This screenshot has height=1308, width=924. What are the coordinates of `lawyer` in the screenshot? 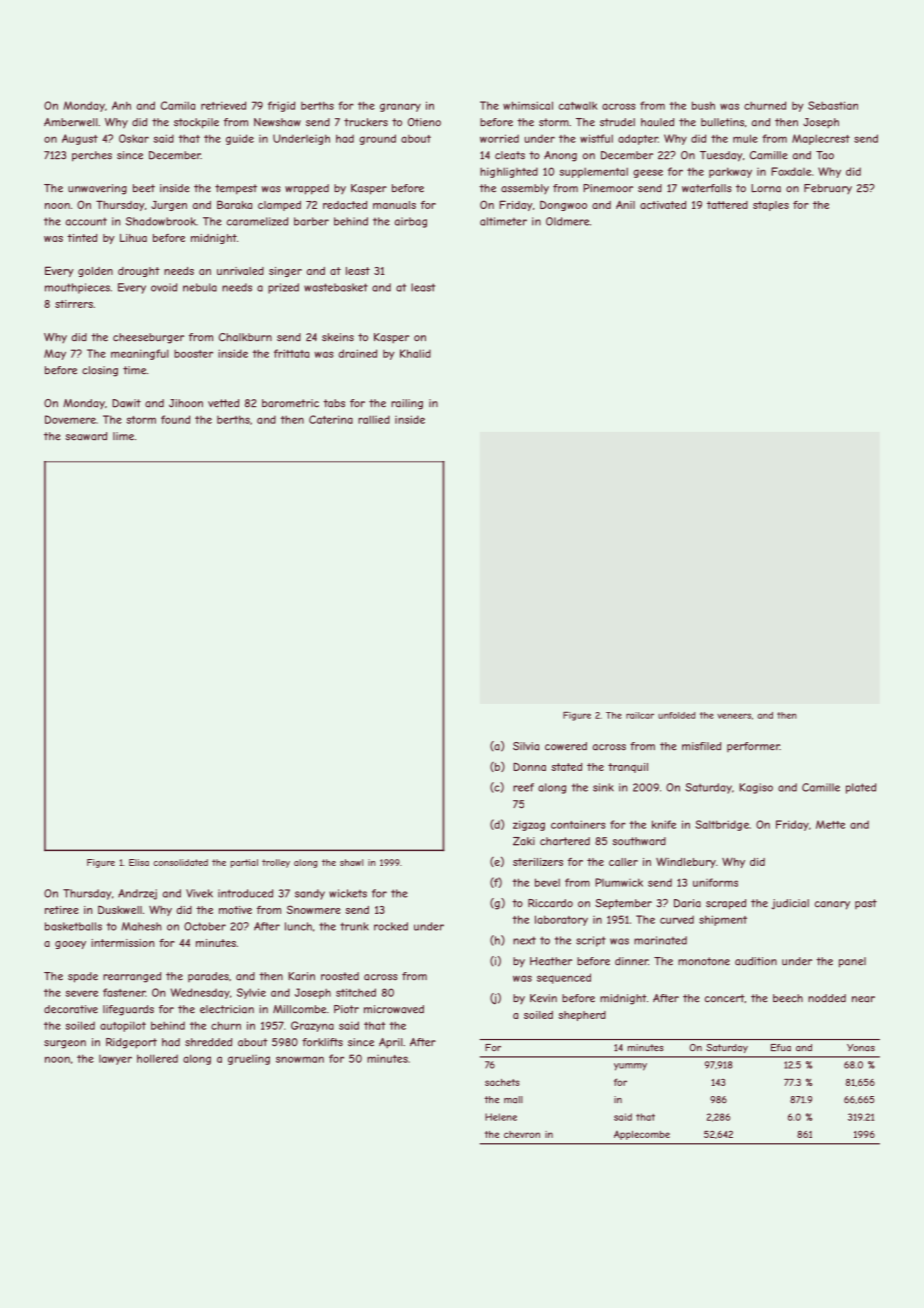 It's located at (115, 1060).
